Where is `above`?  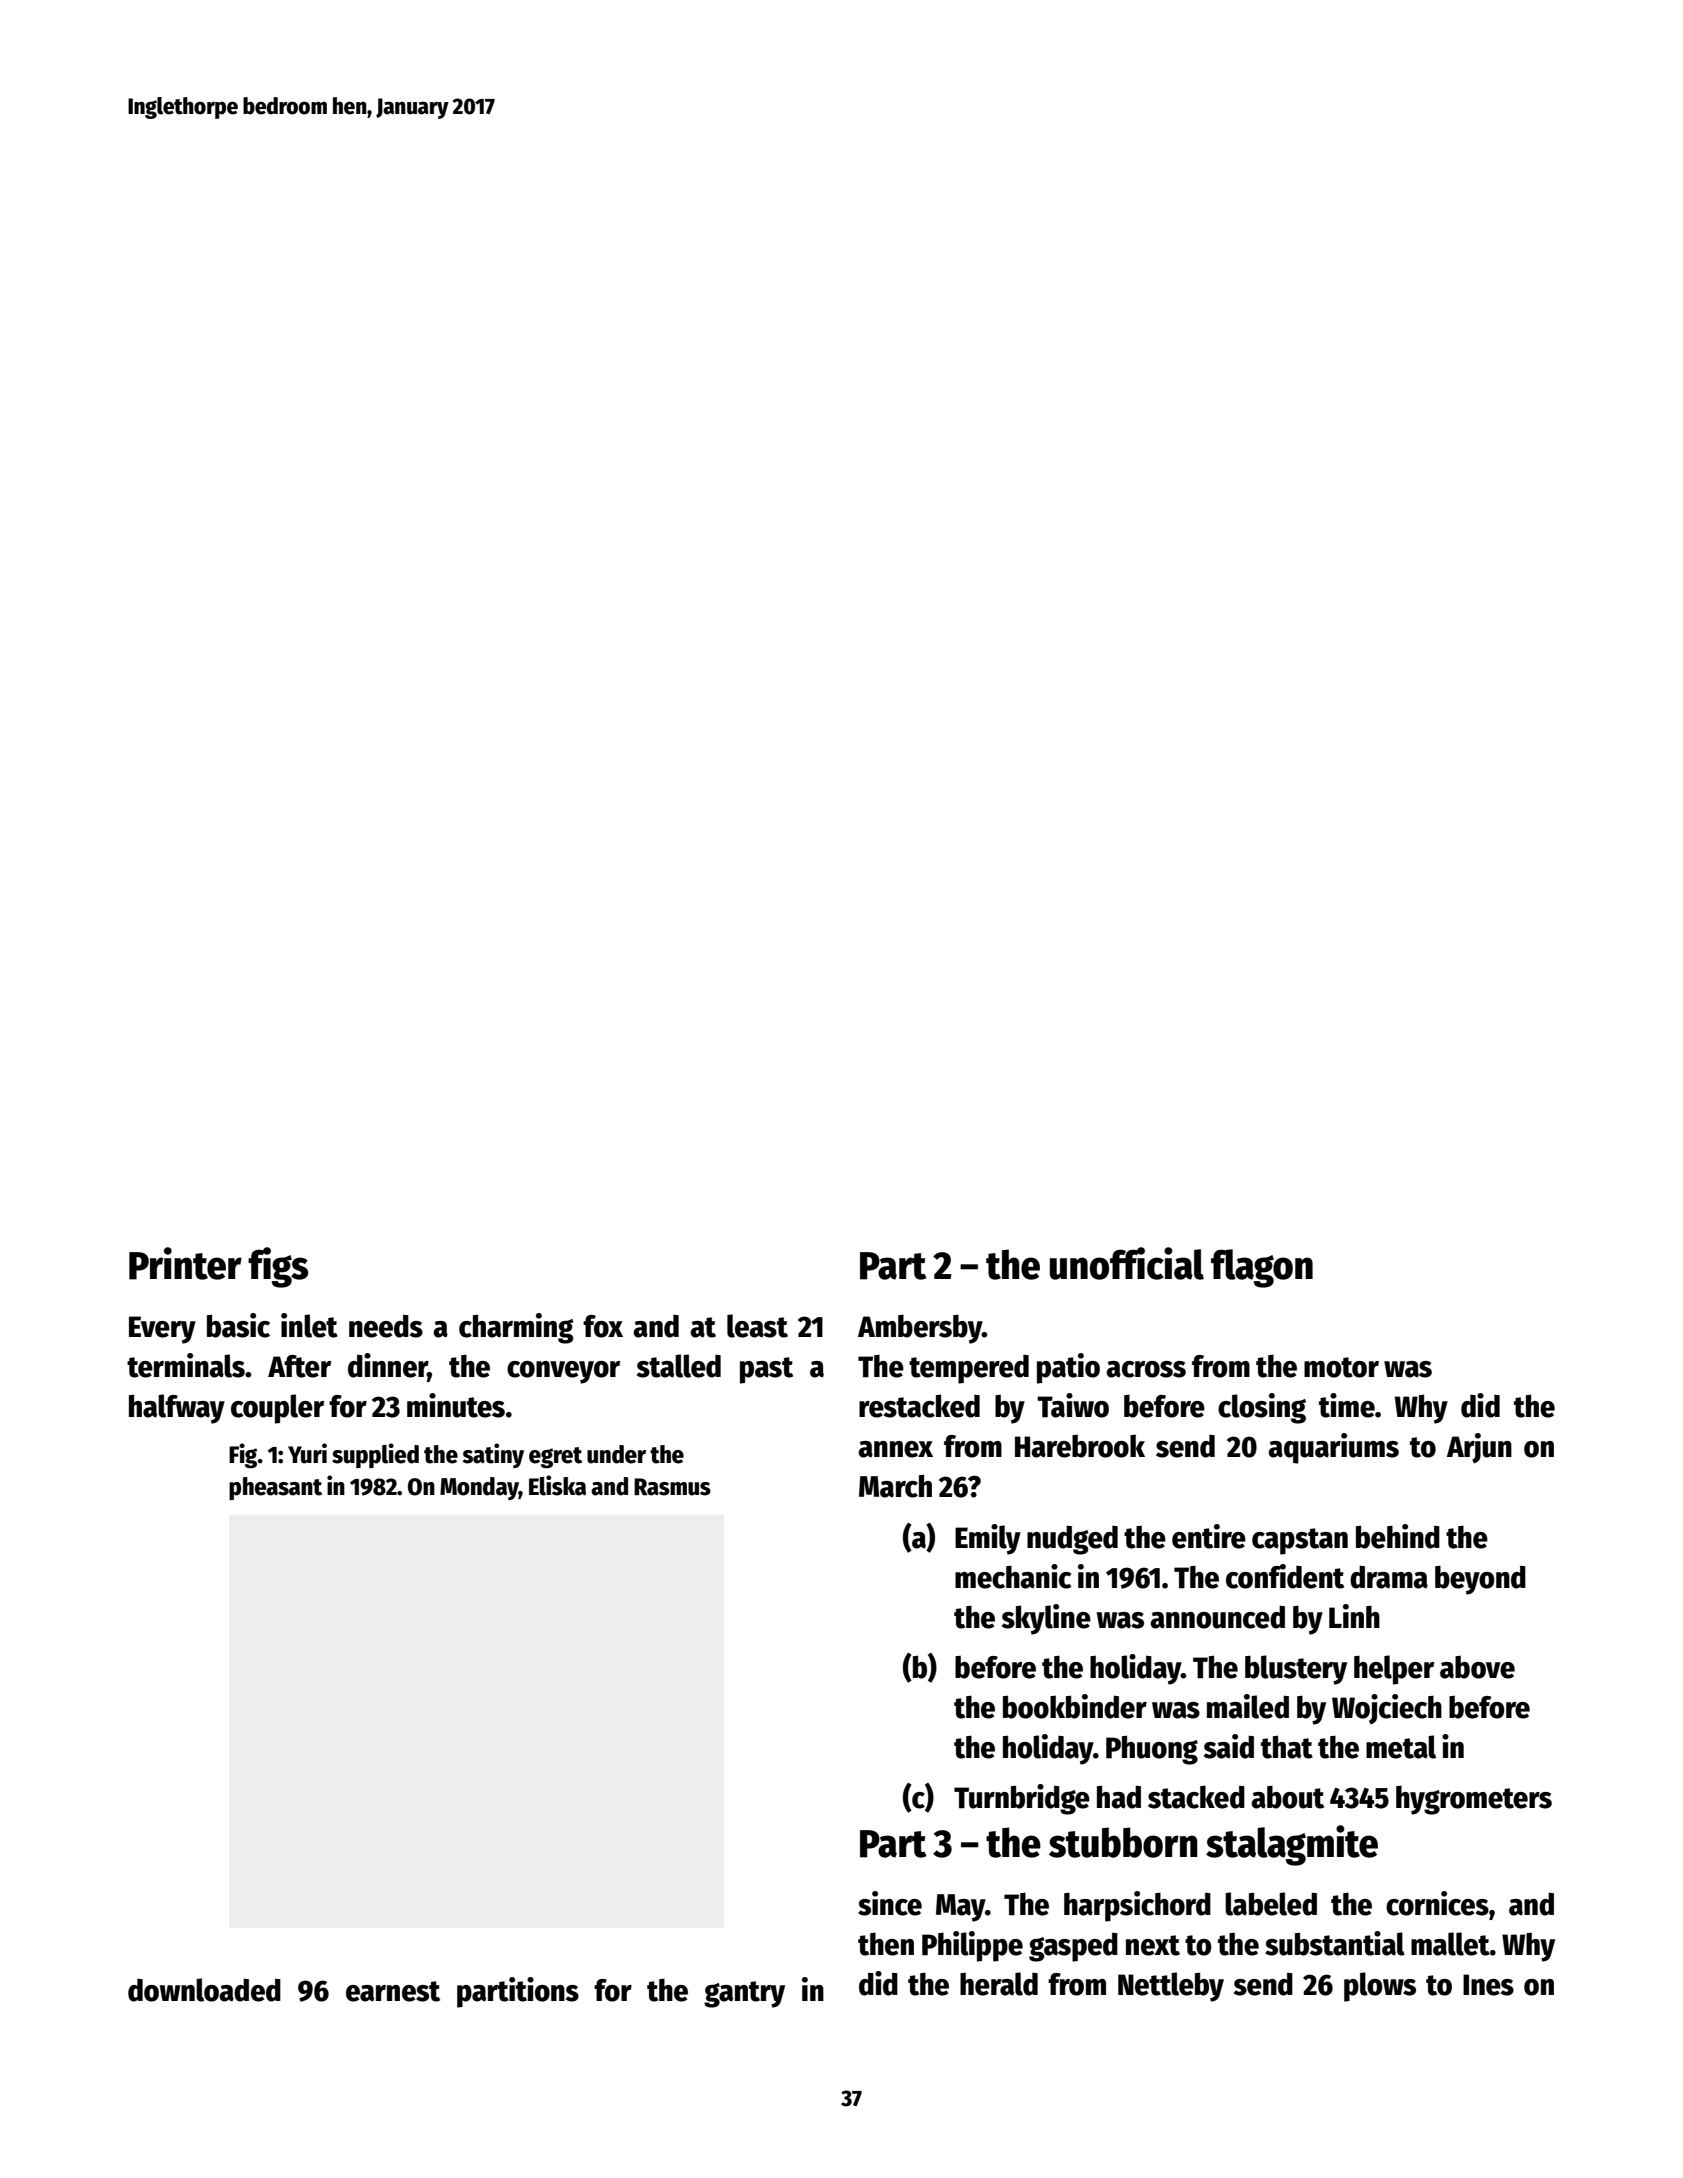 above is located at coordinates (1477, 1667).
